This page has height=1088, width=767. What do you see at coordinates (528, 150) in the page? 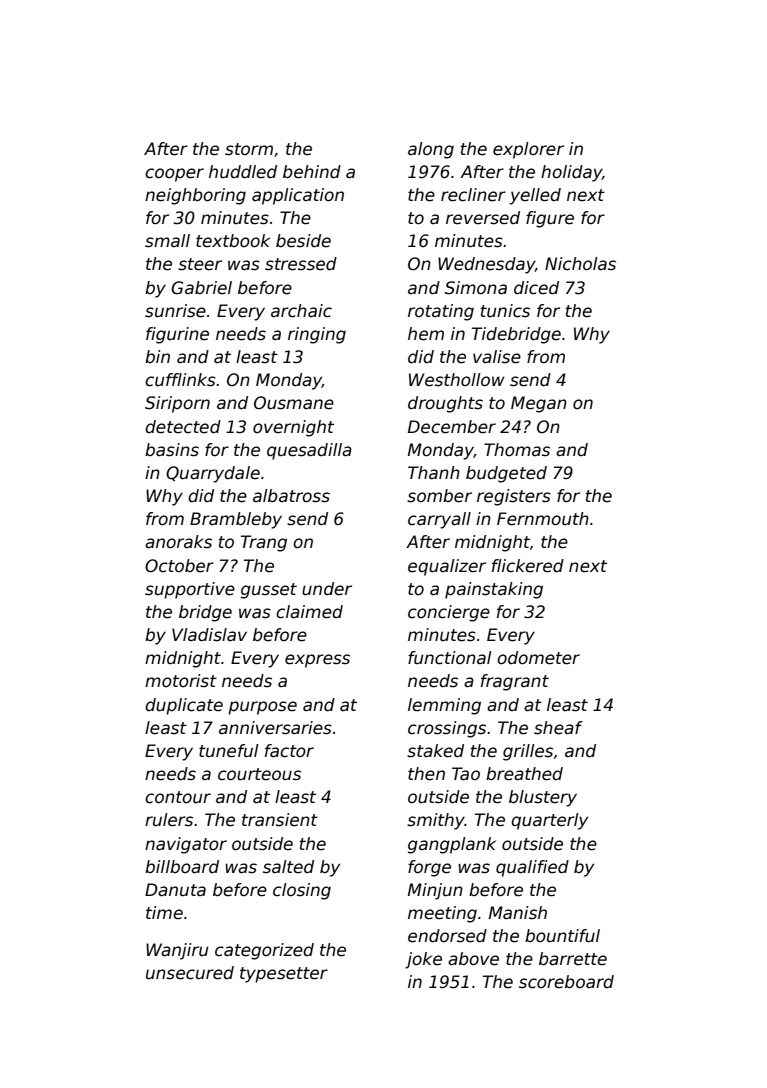
I see `explorer` at bounding box center [528, 150].
